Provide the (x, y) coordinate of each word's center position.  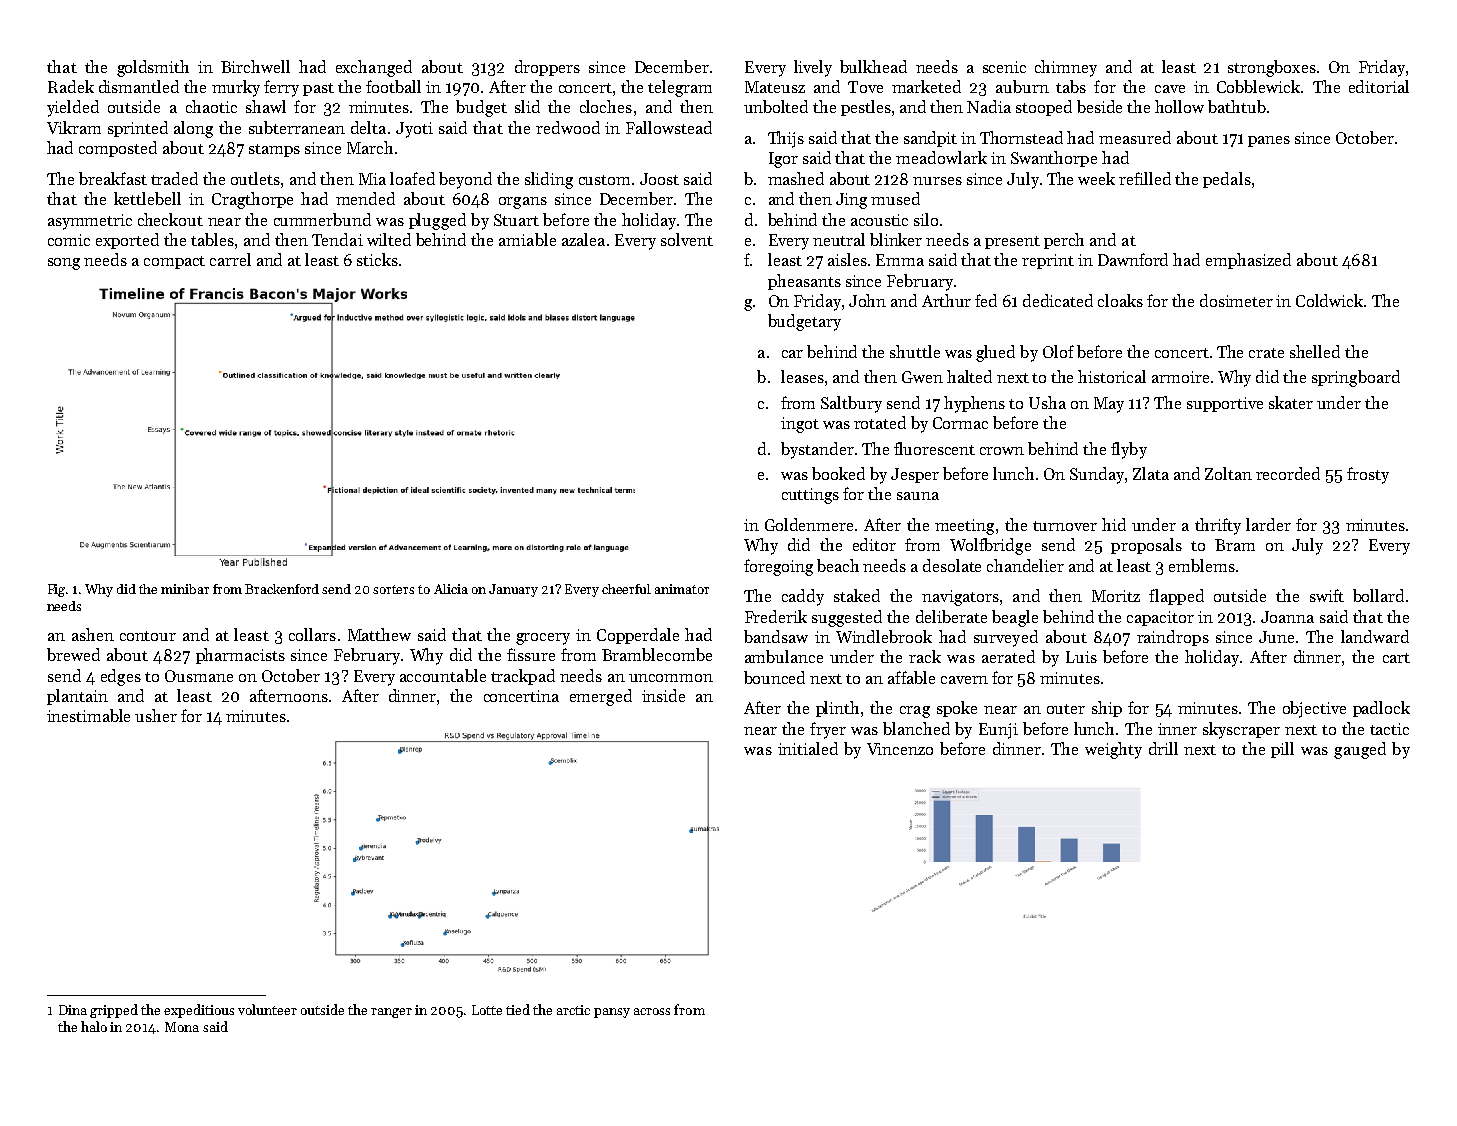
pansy (612, 1013)
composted (118, 149)
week (1096, 178)
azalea (583, 239)
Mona (182, 1027)
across (652, 1011)
